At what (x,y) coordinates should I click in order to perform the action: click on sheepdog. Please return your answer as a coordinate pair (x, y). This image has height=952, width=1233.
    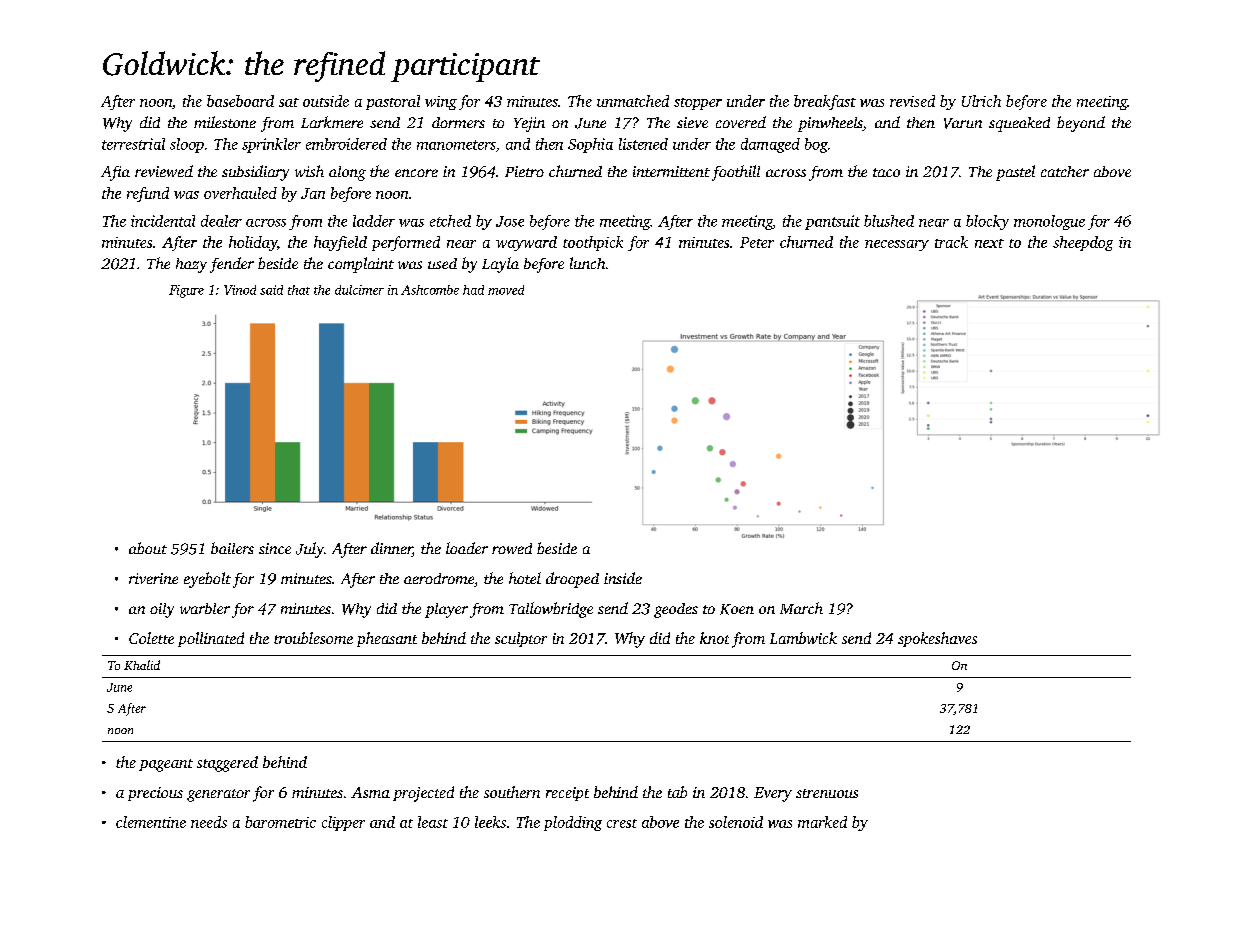
    Looking at the image, I should click on (1083, 243).
